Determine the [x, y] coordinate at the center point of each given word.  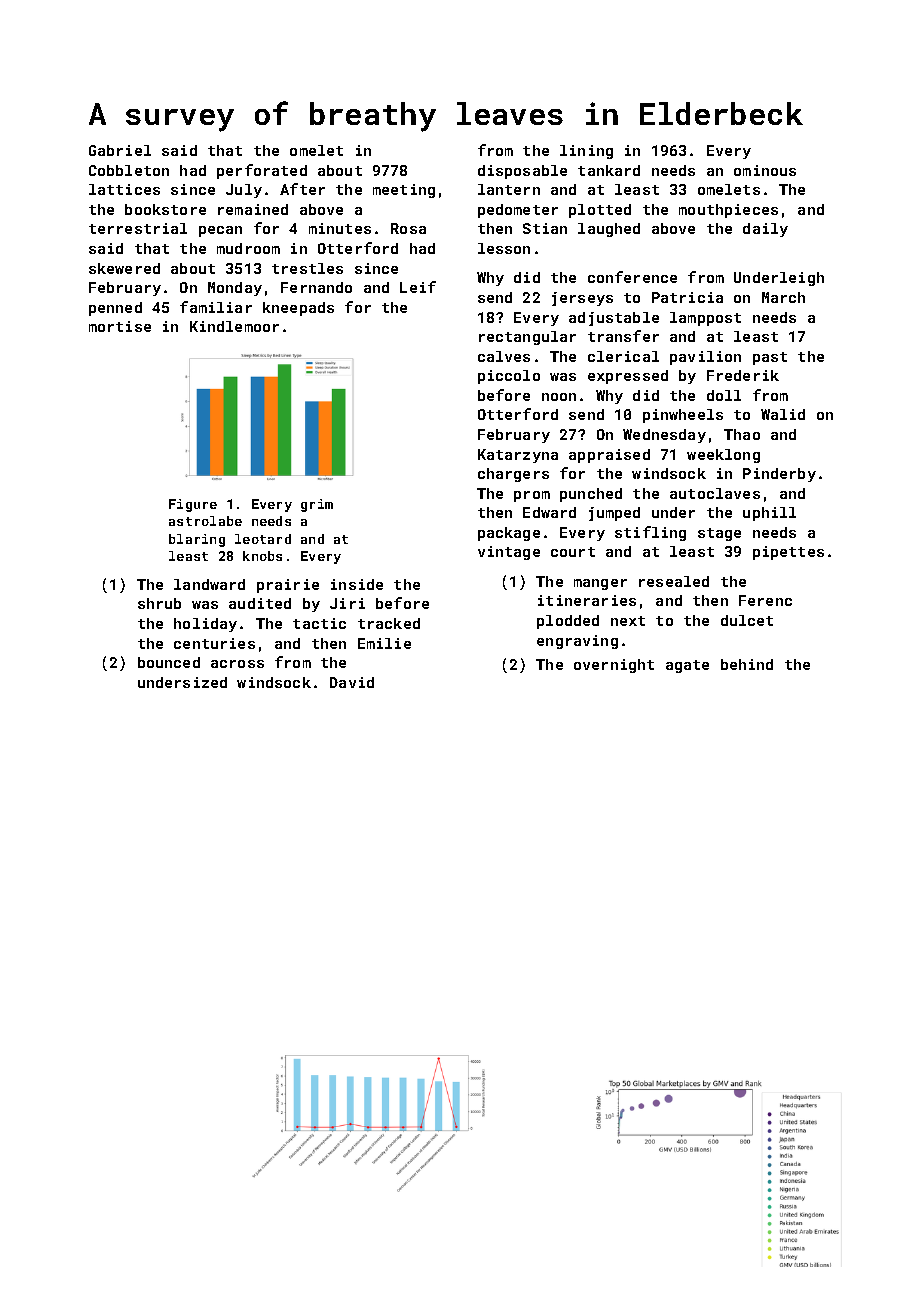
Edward [549, 512]
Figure [193, 505]
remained [253, 209]
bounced [169, 662]
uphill [769, 514]
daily [765, 230]
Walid [783, 414]
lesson [504, 248]
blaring [197, 540]
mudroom [248, 248]
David [352, 682]
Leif [418, 287]
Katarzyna [518, 456]
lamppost [705, 319]
